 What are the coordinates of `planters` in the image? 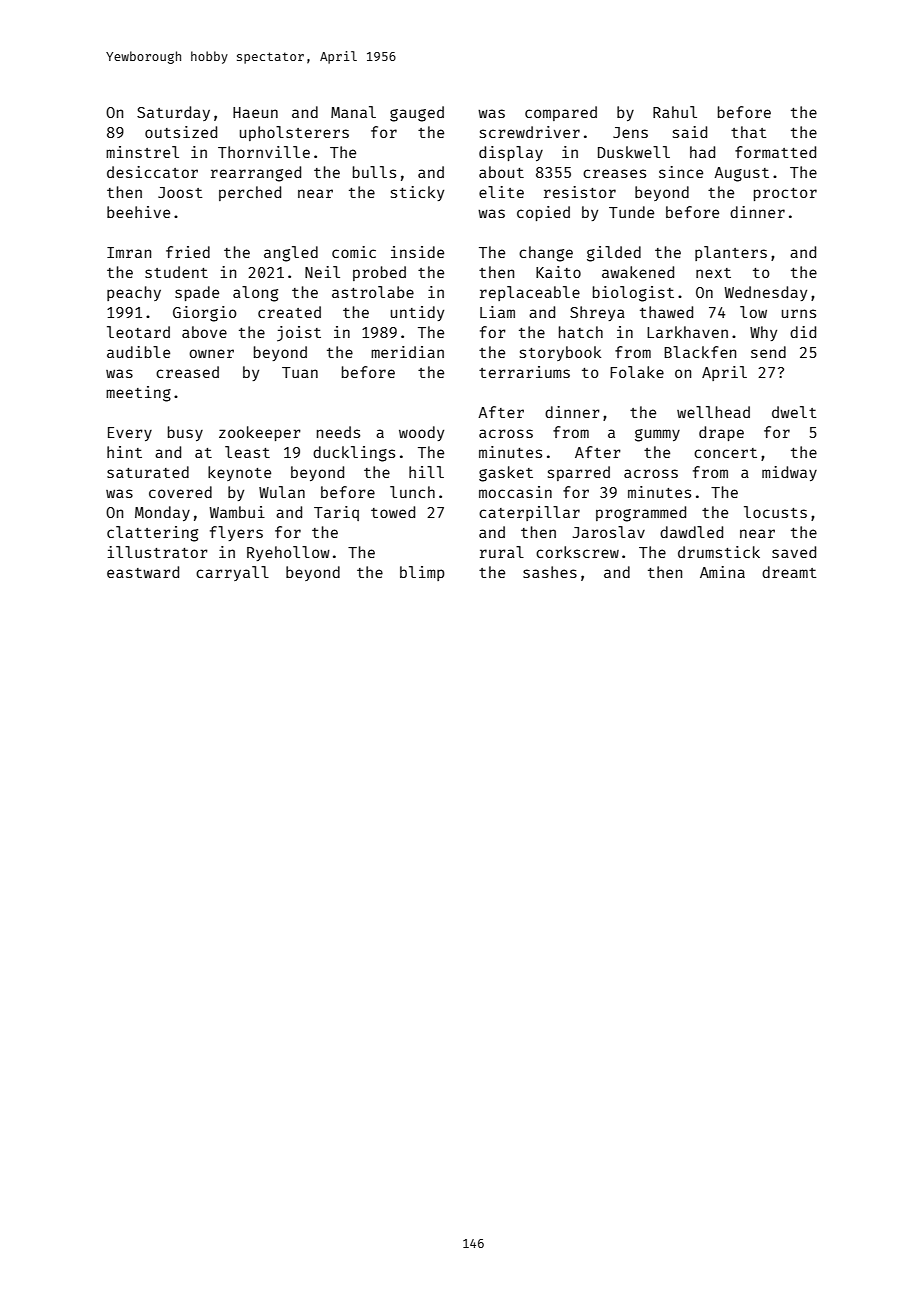 It's located at (731, 253).
